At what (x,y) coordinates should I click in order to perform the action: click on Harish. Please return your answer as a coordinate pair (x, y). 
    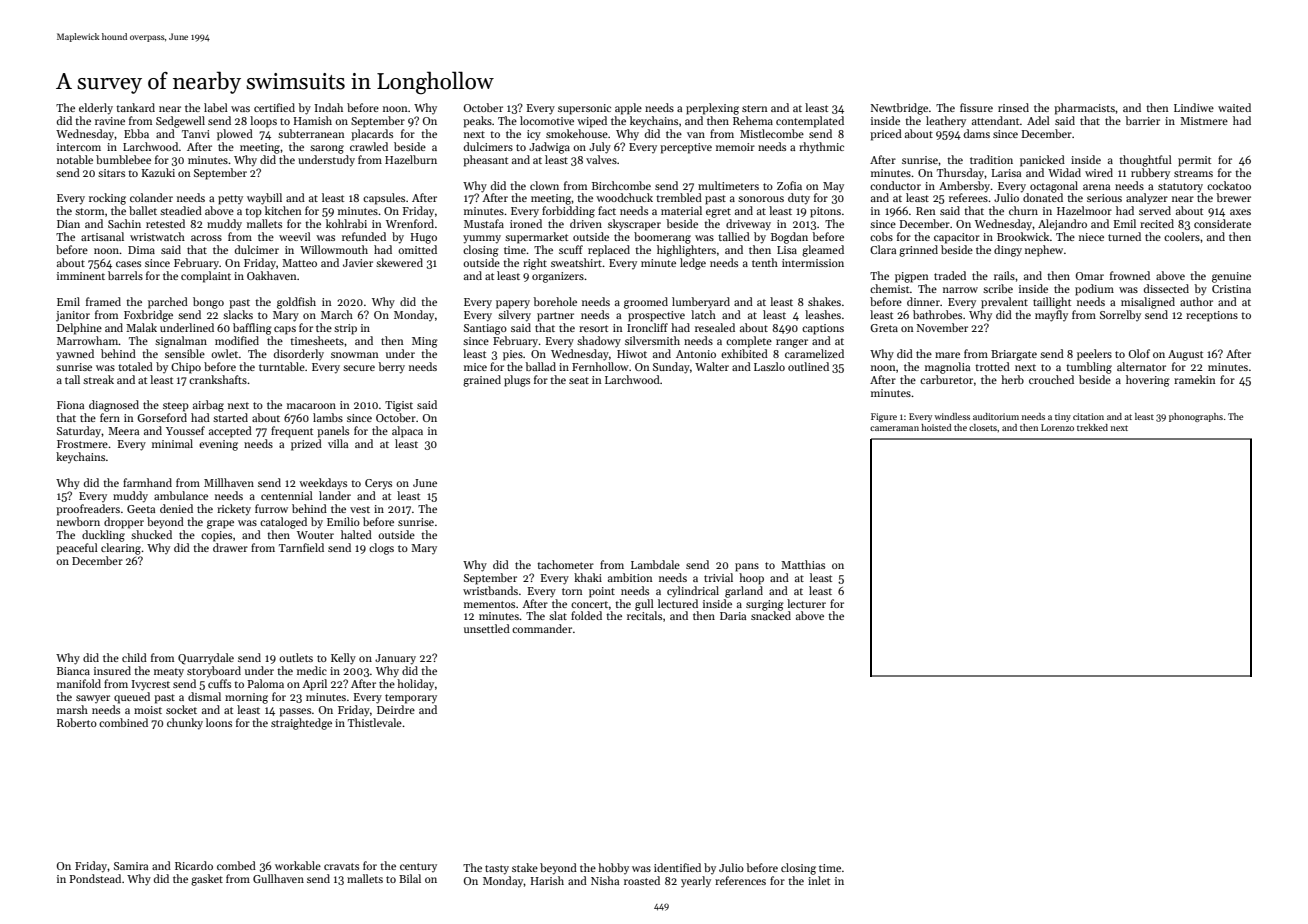
    Looking at the image, I should click on (547, 880).
